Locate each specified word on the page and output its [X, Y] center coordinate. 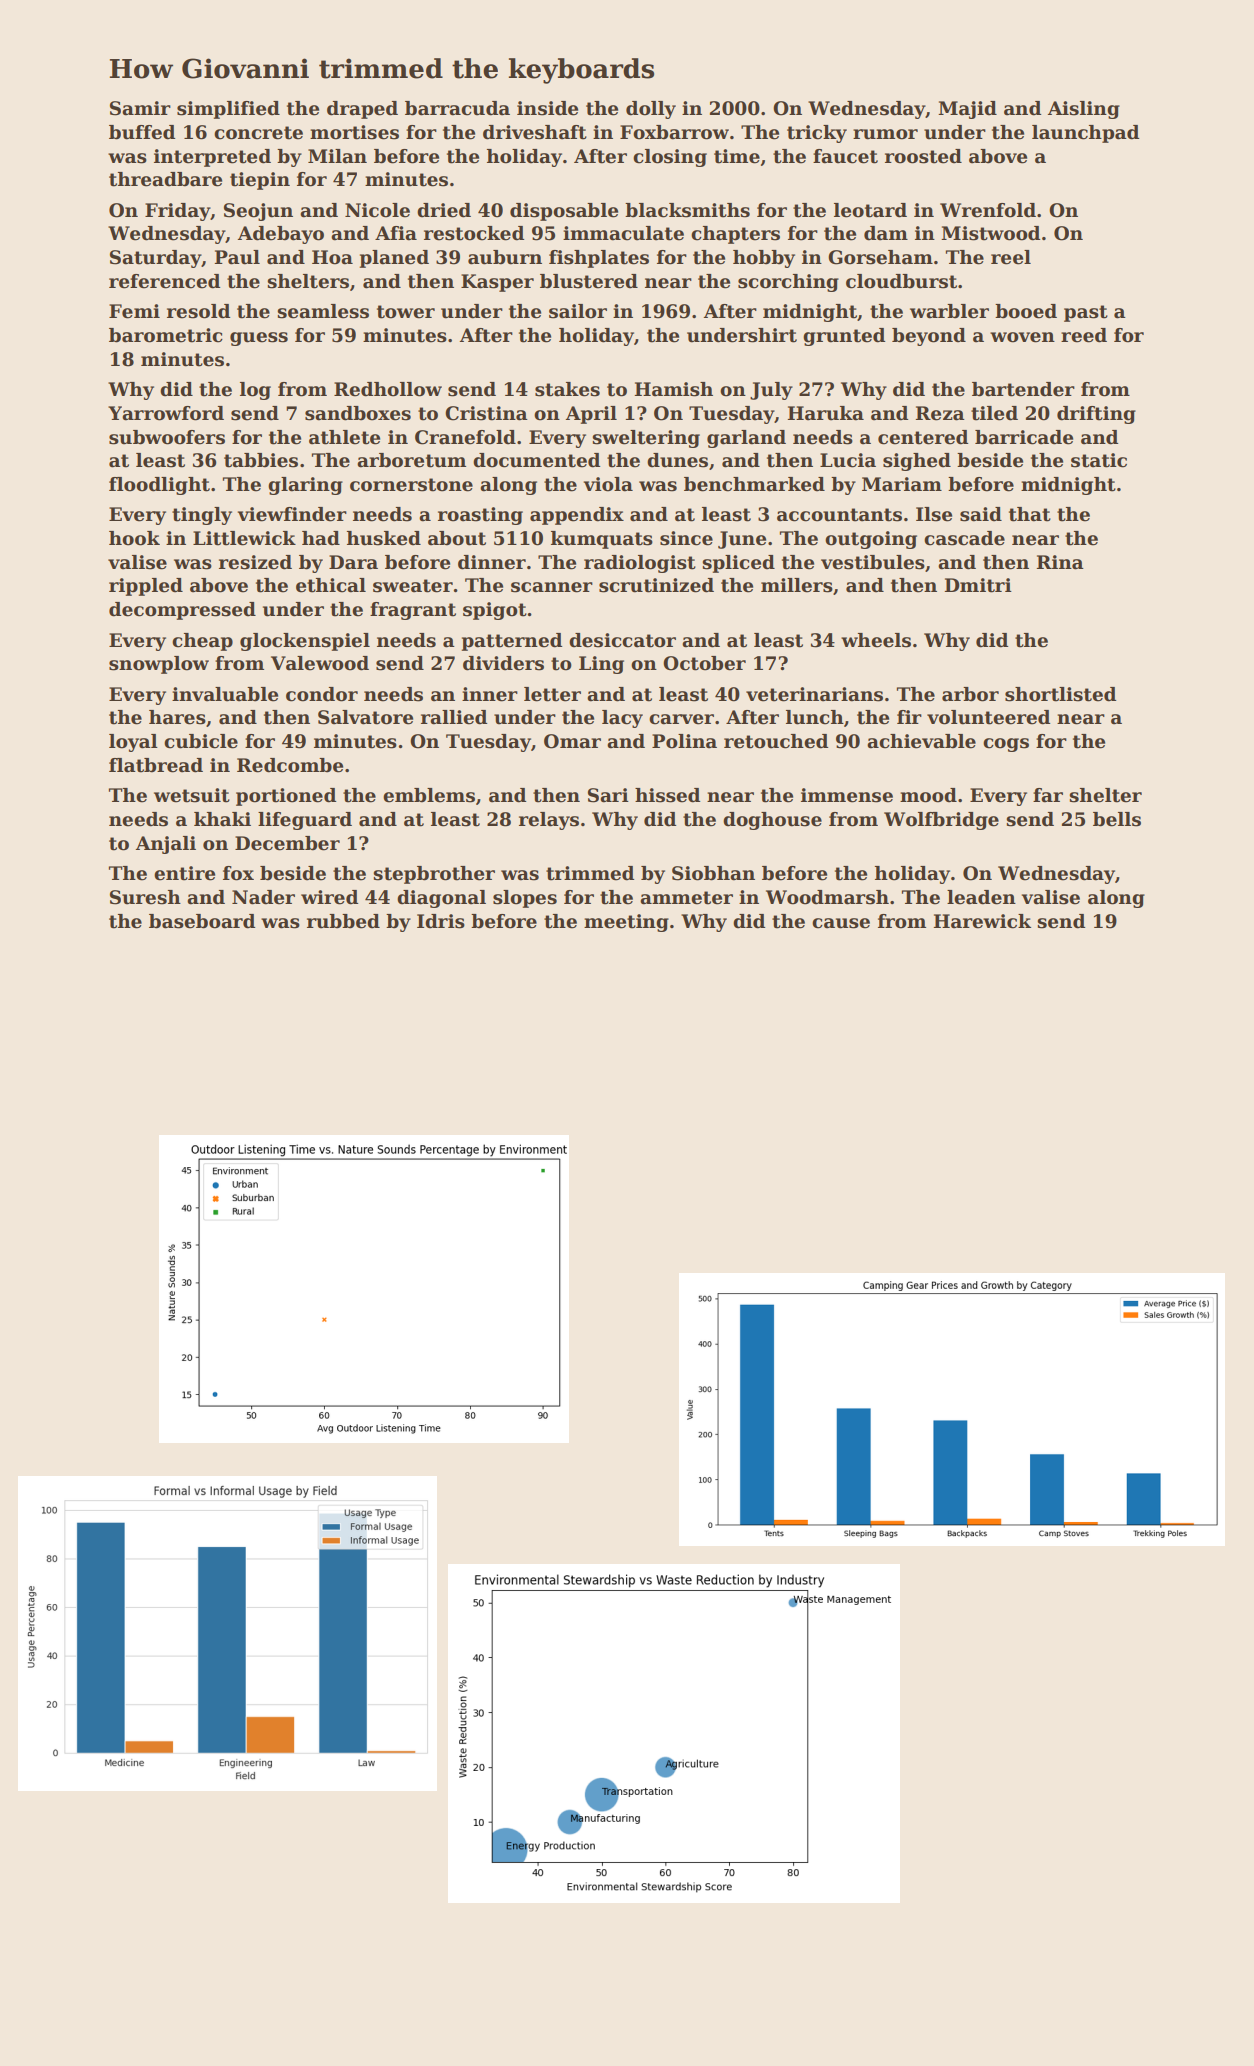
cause [841, 923]
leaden [981, 897]
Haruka [826, 413]
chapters [735, 235]
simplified [228, 110]
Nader [263, 897]
